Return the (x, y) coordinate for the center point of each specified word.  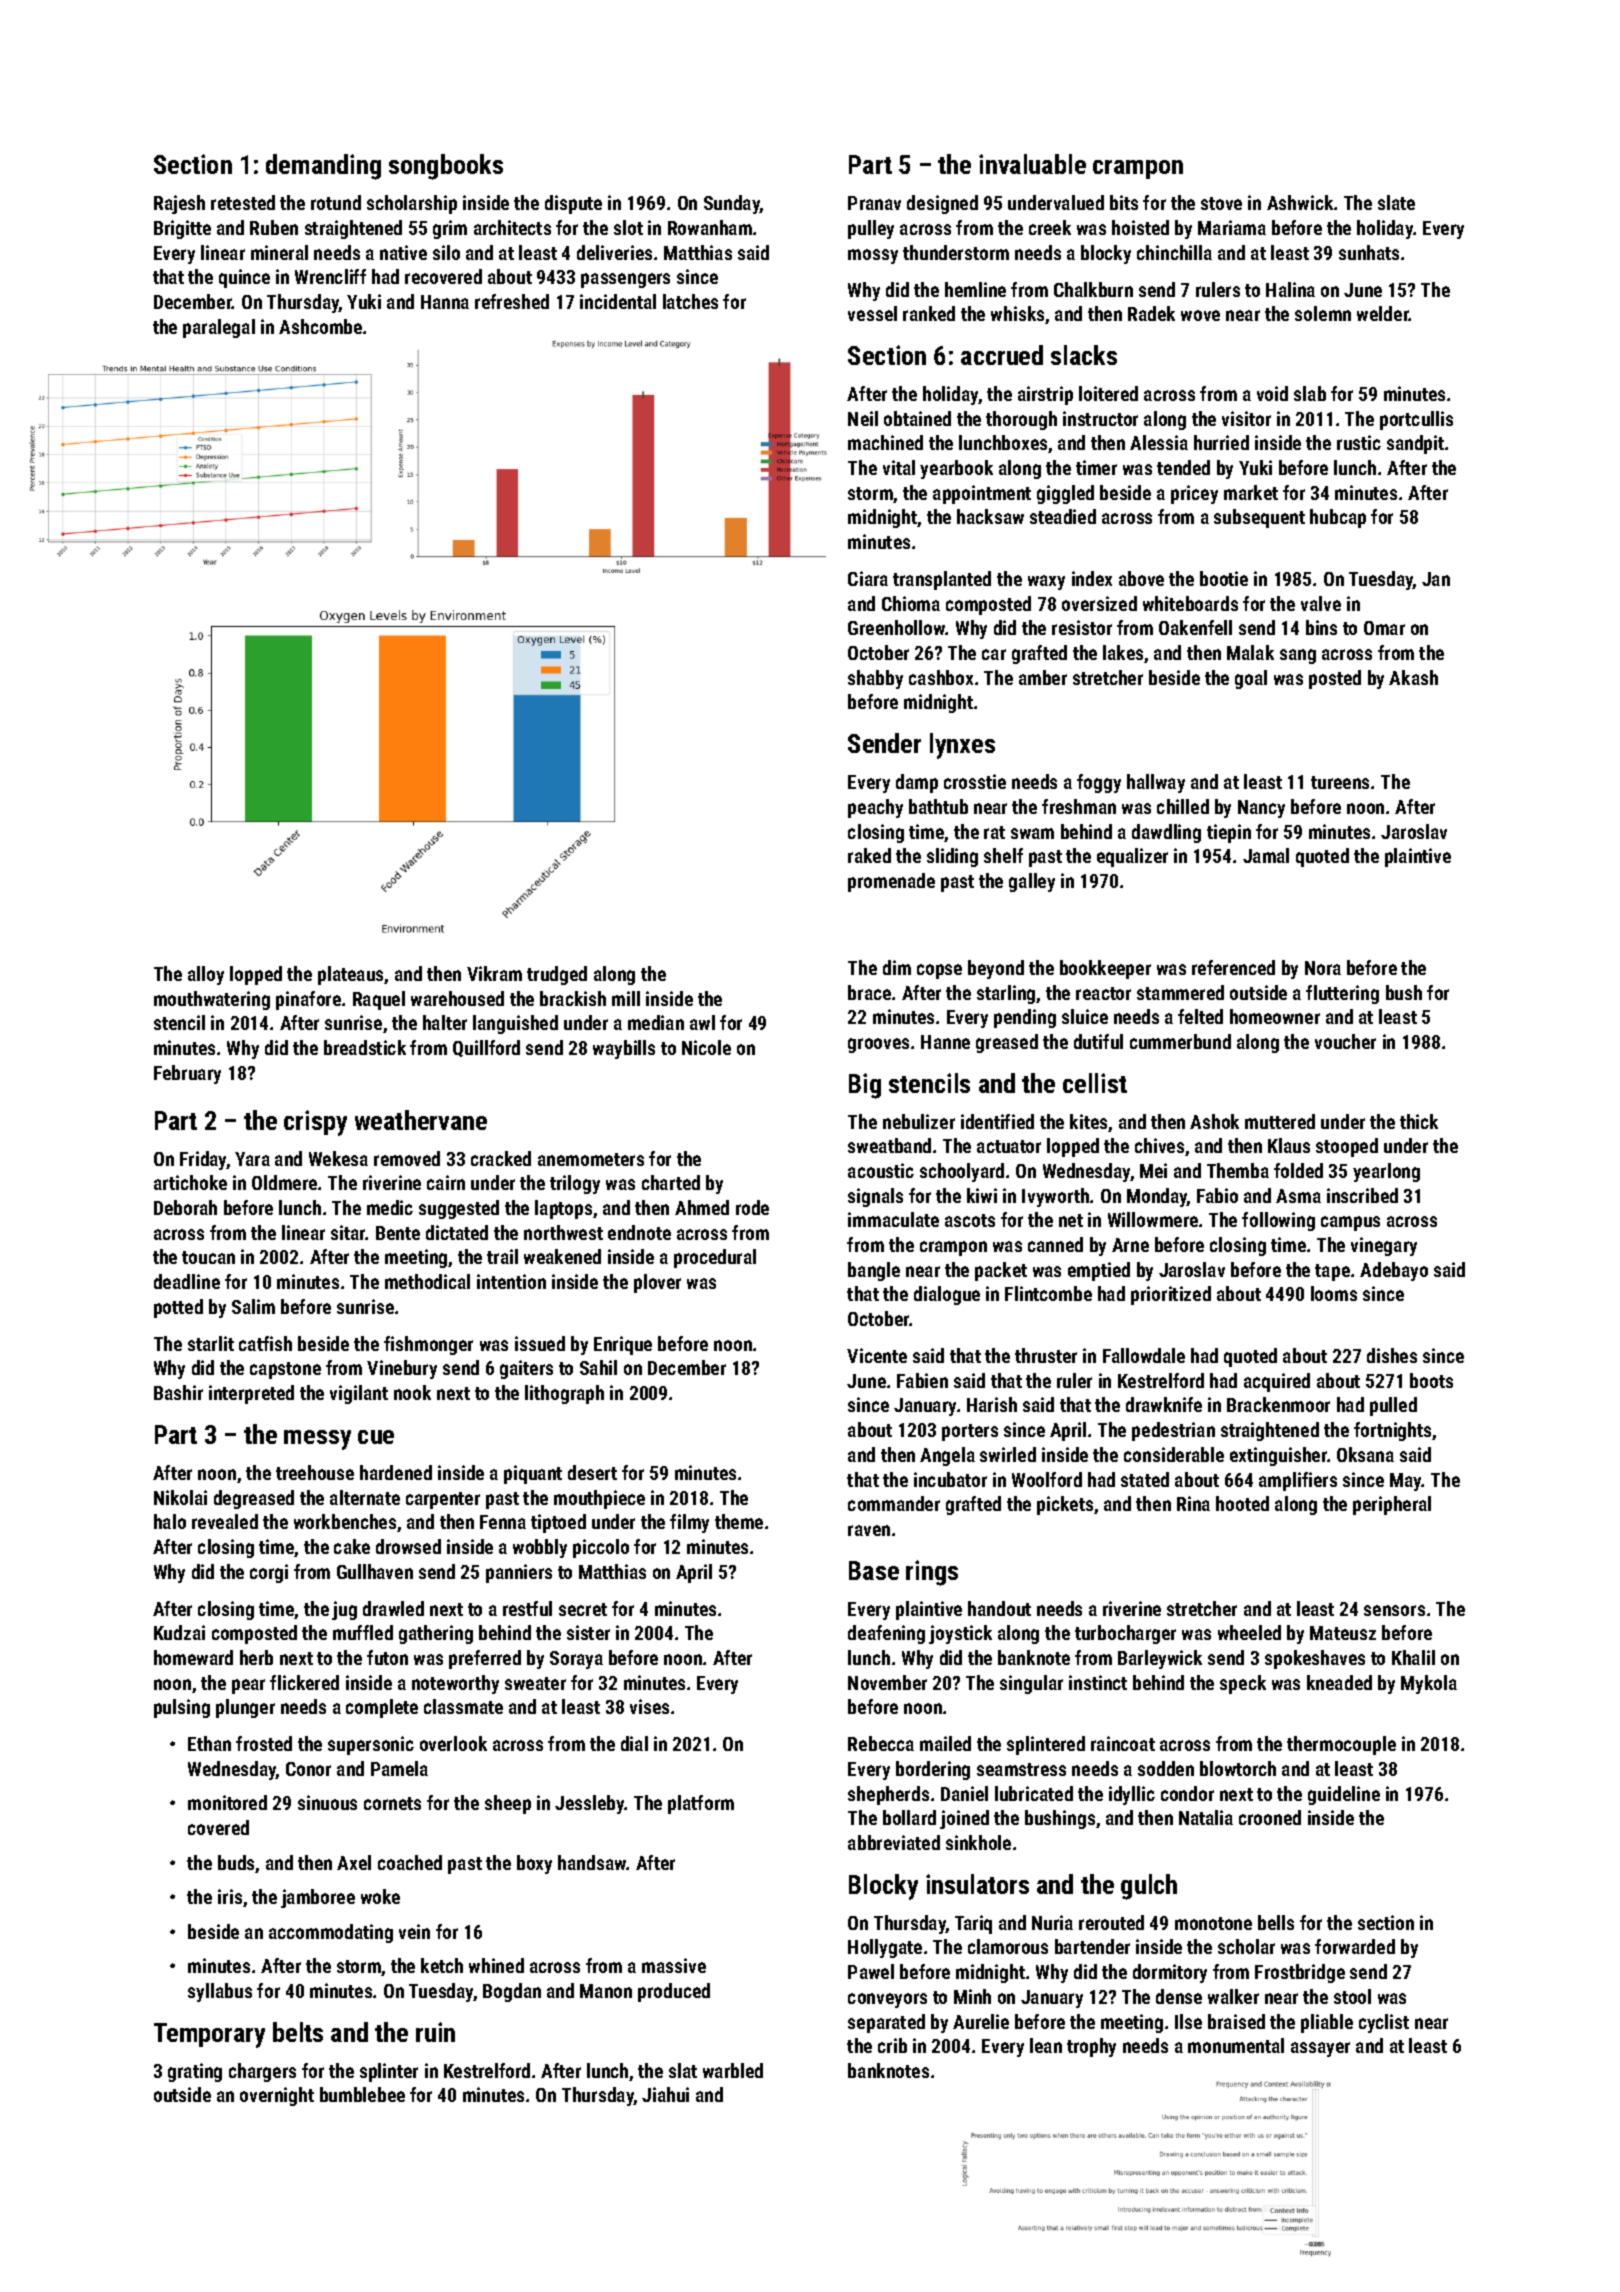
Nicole (706, 1047)
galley (1032, 882)
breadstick (365, 1047)
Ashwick (1300, 202)
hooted (1242, 1503)
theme (739, 1521)
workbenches (345, 1521)
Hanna (445, 302)
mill (626, 998)
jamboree (318, 1898)
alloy (206, 975)
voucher (1345, 1041)
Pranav (874, 203)
